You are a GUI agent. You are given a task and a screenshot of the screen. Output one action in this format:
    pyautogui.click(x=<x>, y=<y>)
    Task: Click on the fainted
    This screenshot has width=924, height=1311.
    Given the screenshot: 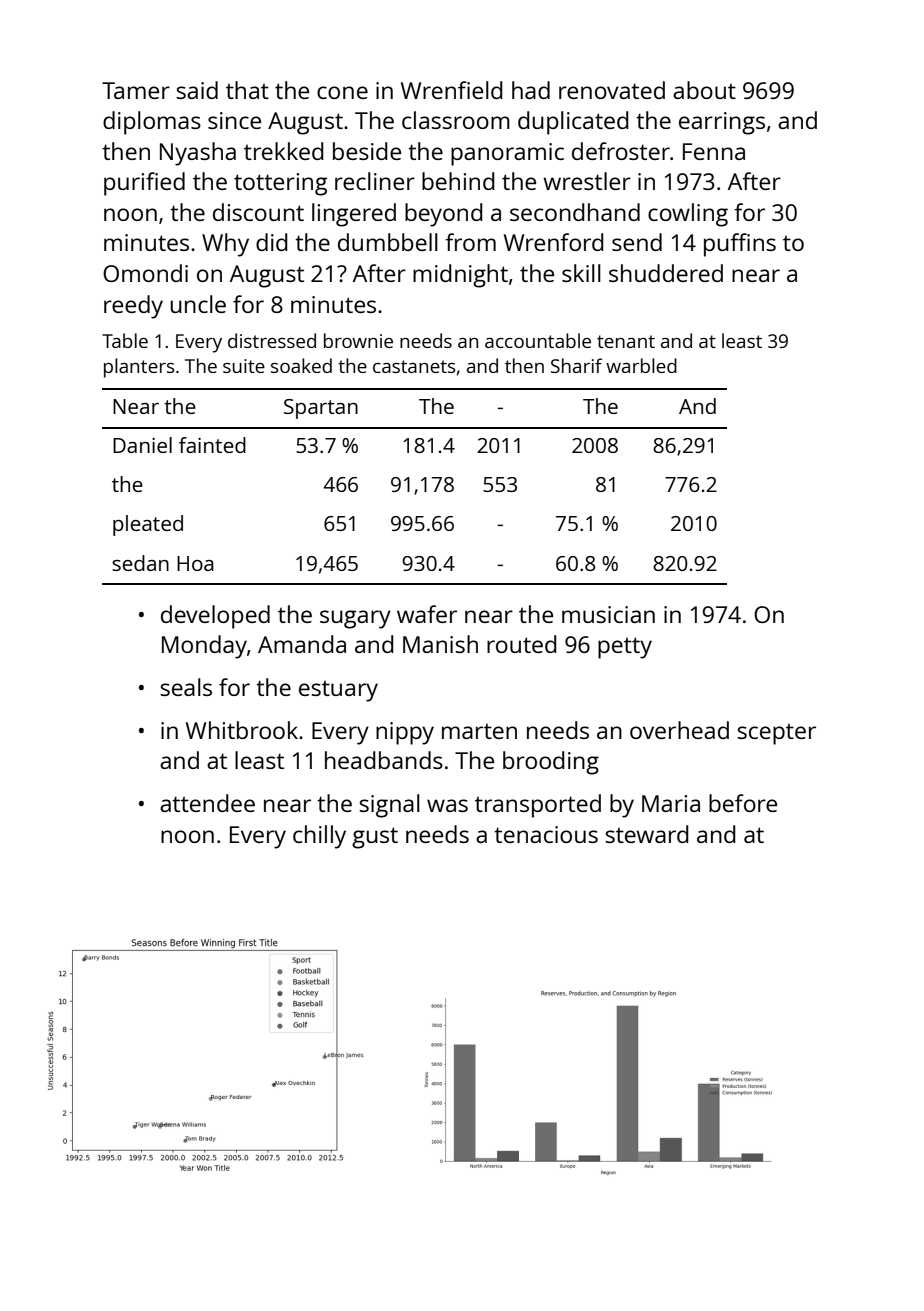 What is the action you would take?
    pyautogui.click(x=212, y=445)
